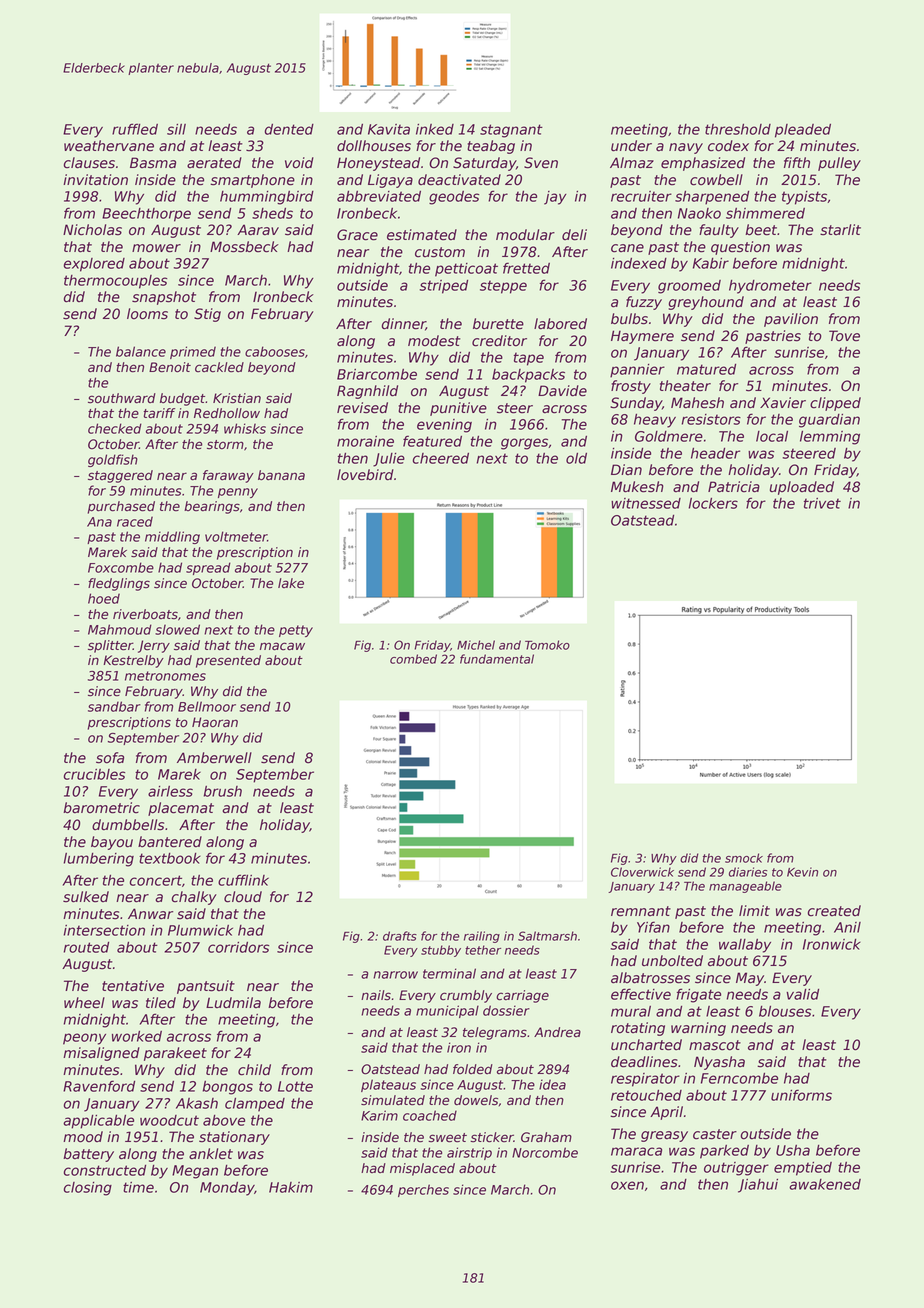  I want to click on barometric, so click(101, 808).
